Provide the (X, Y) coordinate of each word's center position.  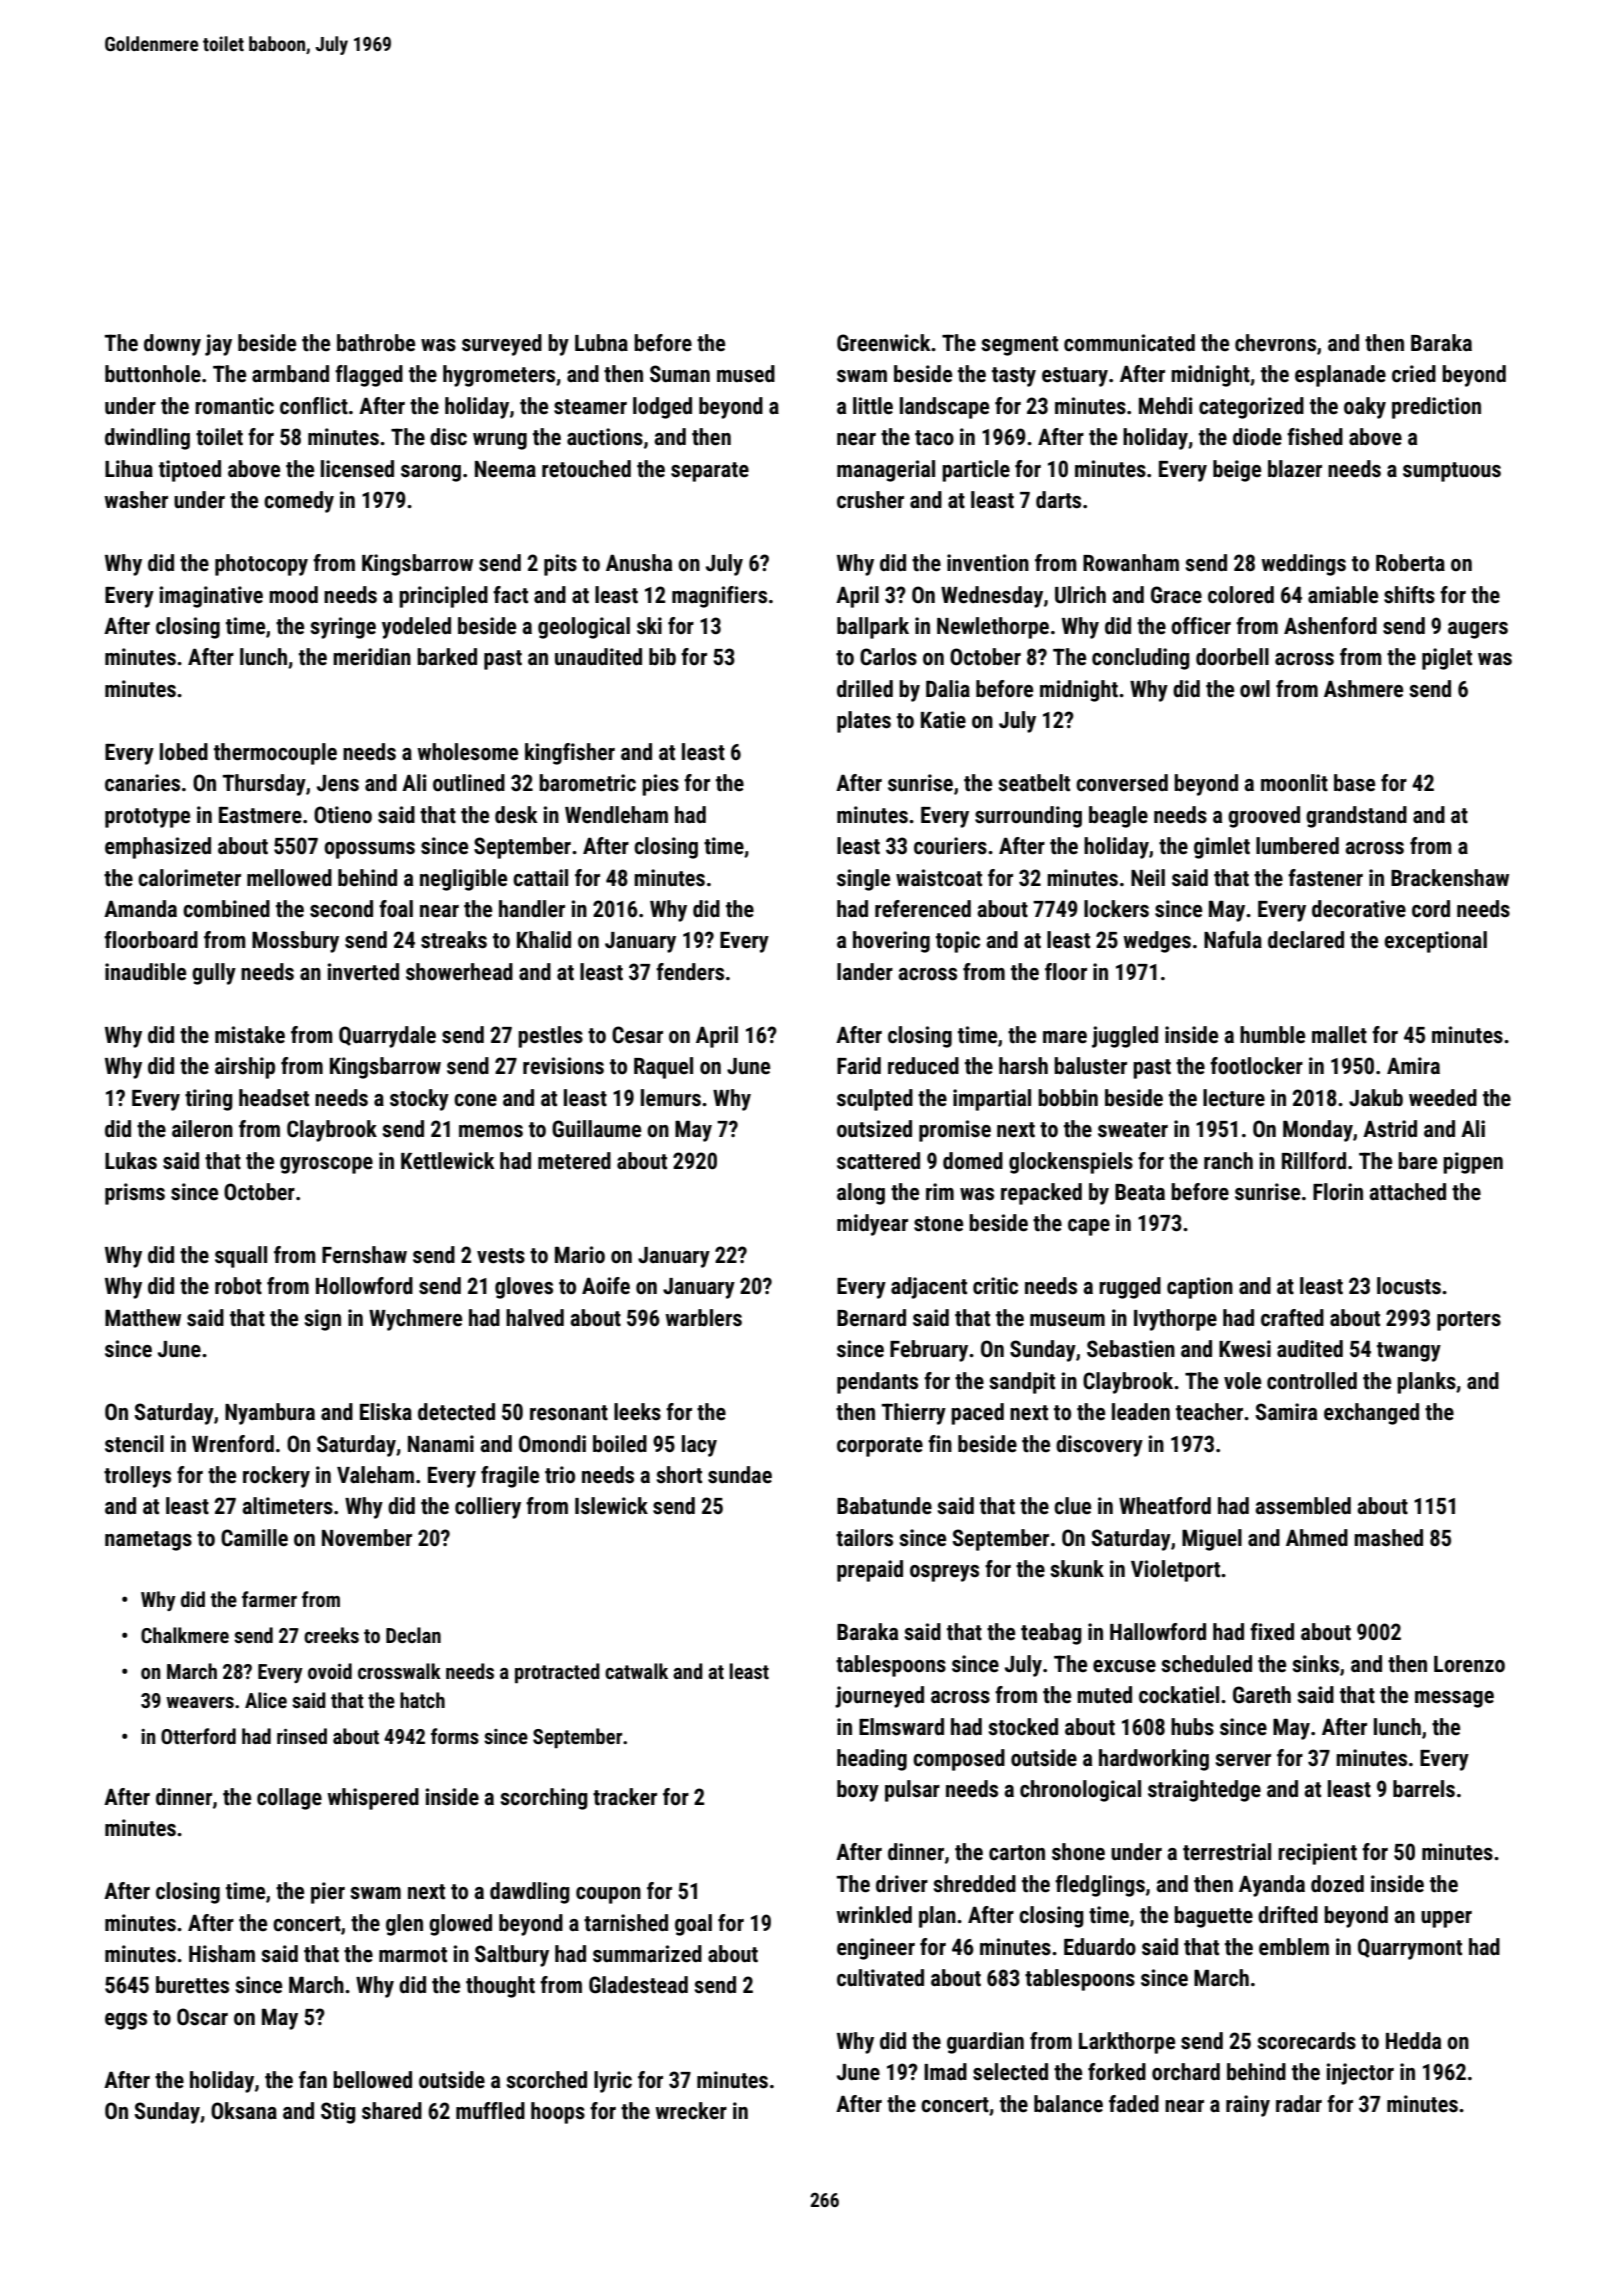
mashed (1388, 1538)
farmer (269, 1599)
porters (1469, 1321)
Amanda (140, 909)
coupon (608, 1895)
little (873, 406)
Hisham (222, 1954)
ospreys (944, 1573)
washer (136, 500)
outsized (874, 1129)
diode (1257, 437)
